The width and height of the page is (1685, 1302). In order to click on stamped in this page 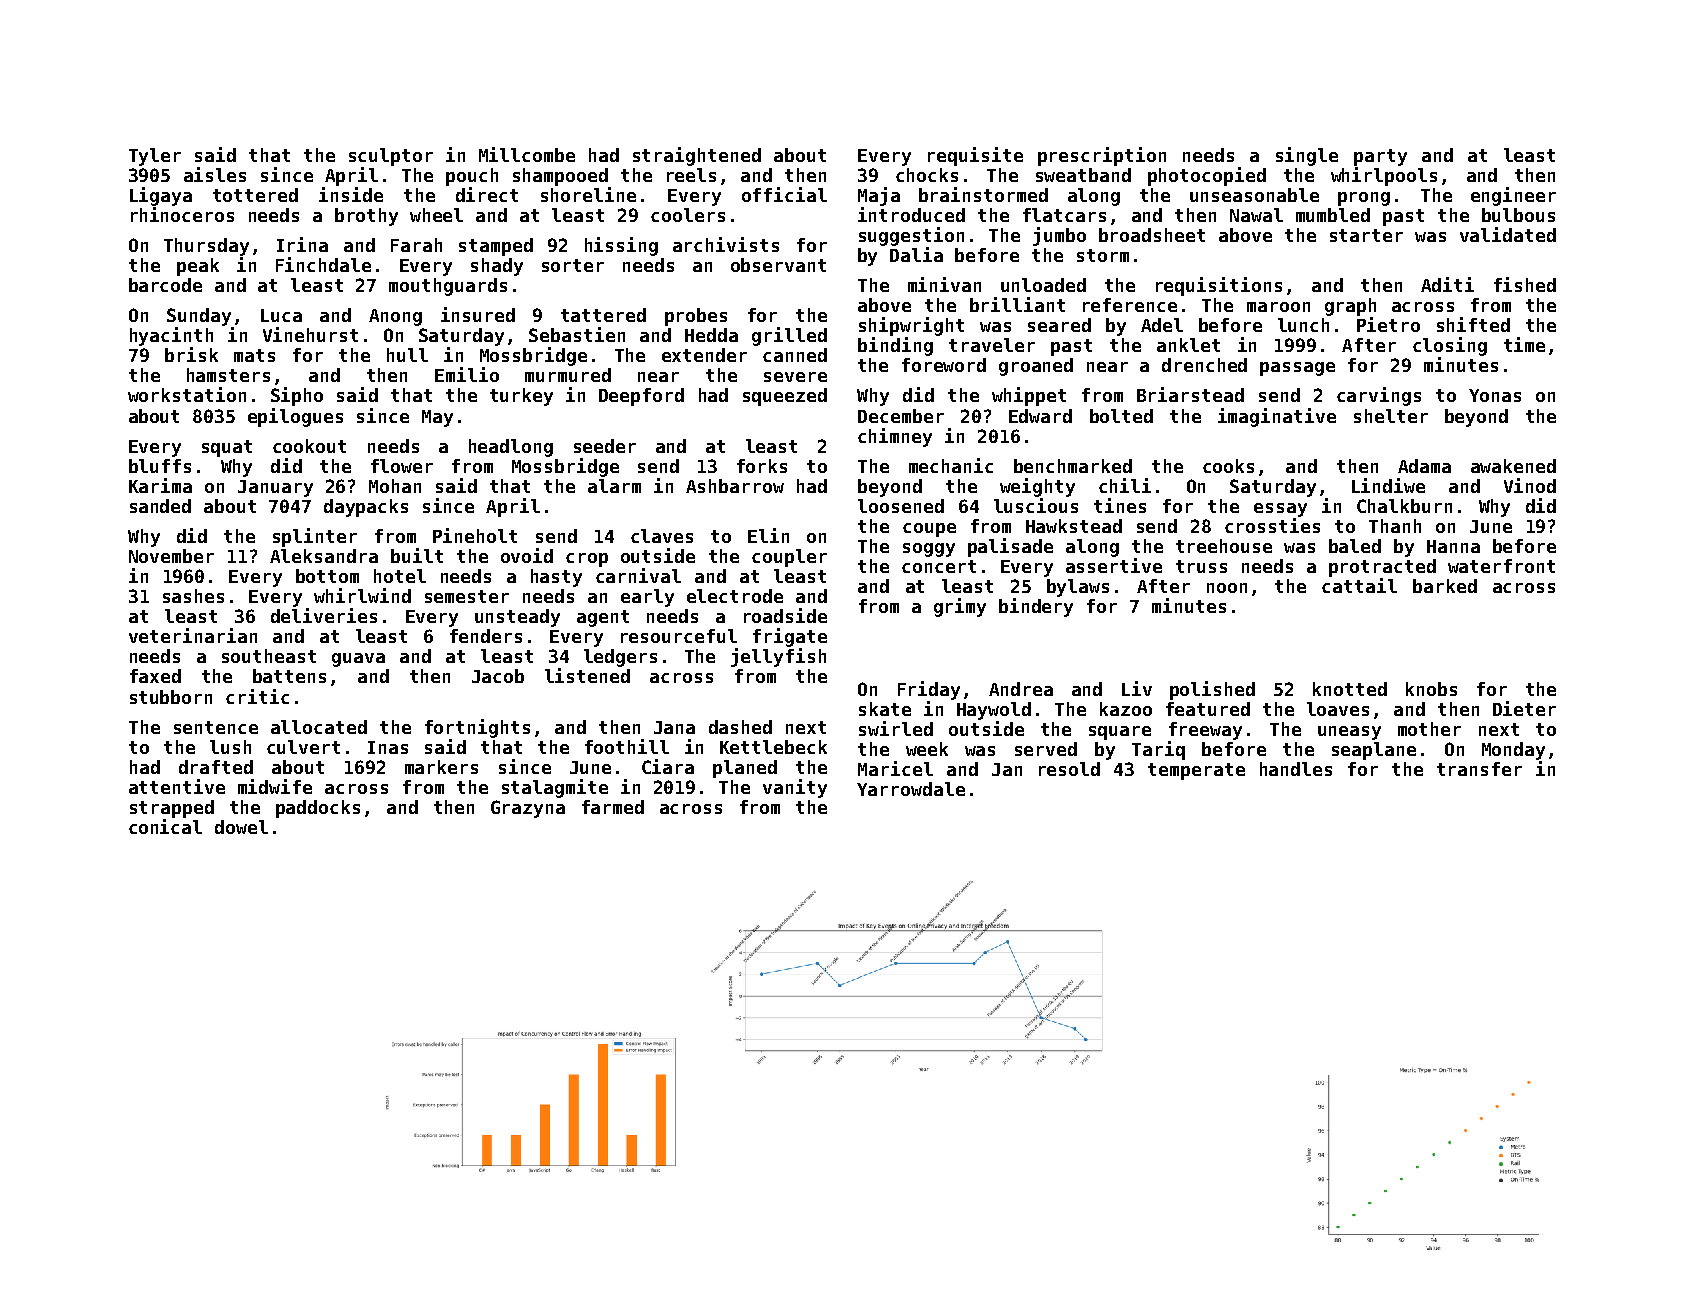, I will do `click(496, 247)`.
